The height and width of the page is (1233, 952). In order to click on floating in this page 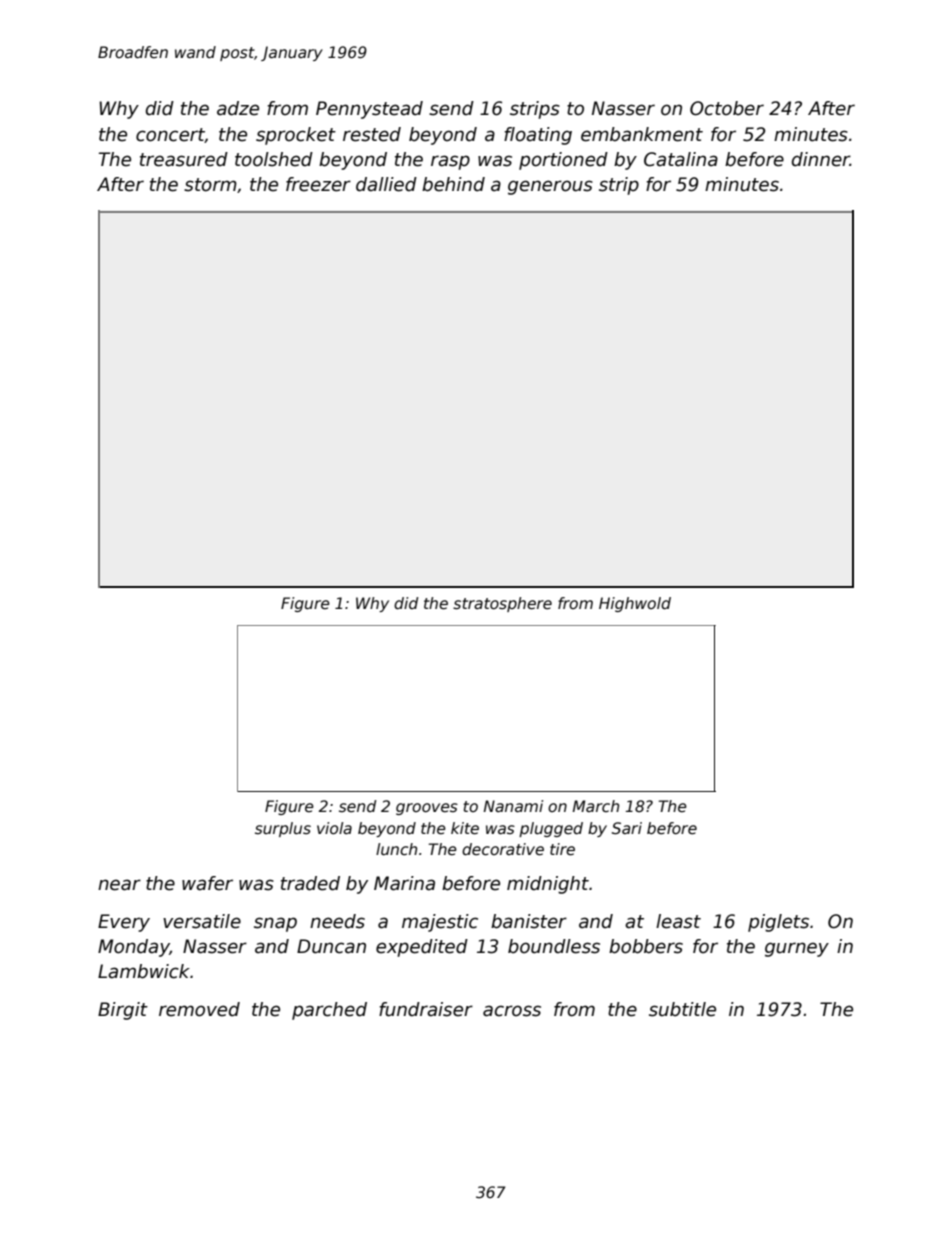, I will do `click(538, 136)`.
